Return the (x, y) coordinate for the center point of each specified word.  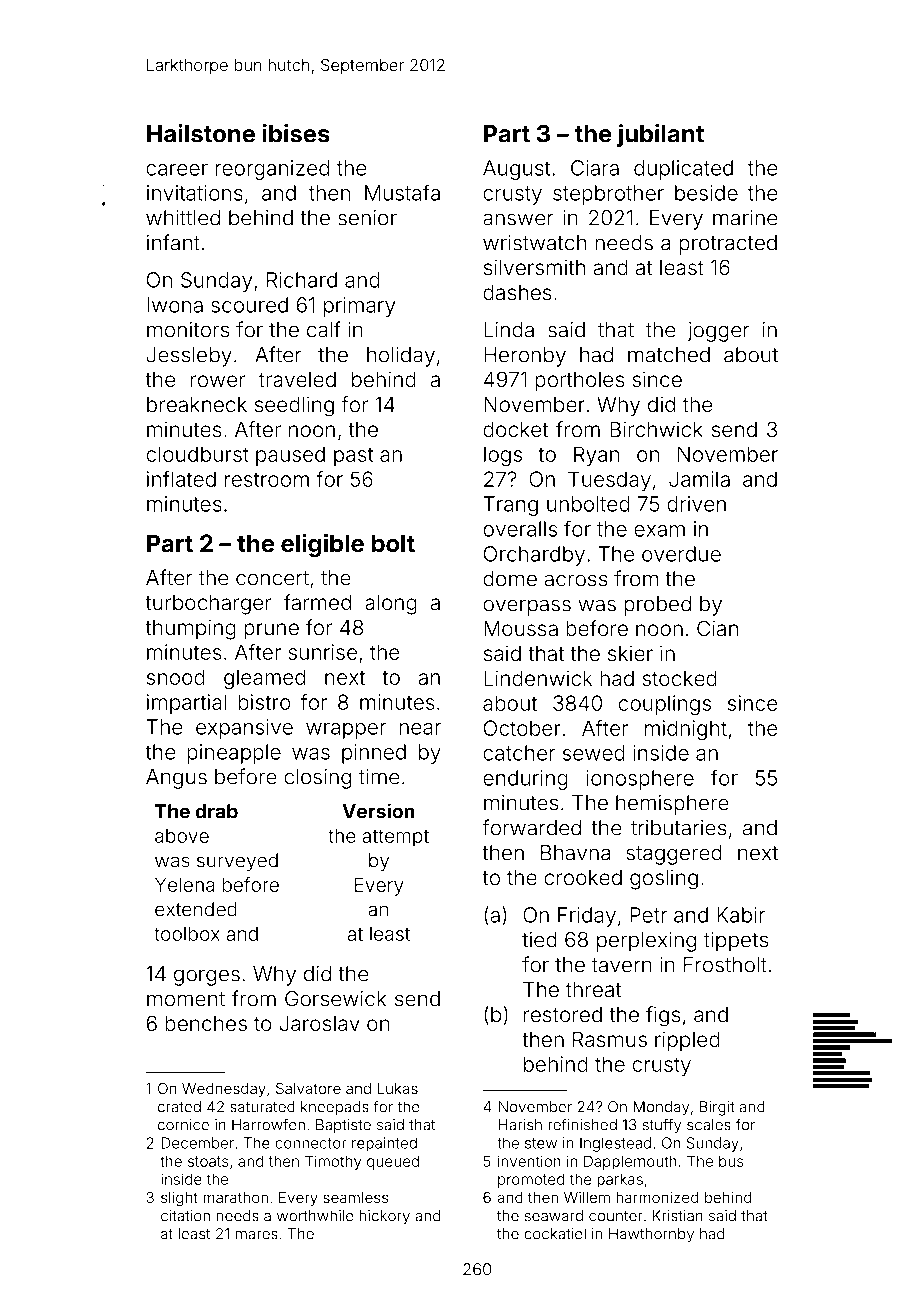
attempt (395, 838)
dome (510, 579)
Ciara (595, 168)
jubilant (660, 135)
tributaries (679, 828)
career (177, 170)
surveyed (237, 862)
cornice (183, 1125)
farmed (317, 602)
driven (696, 504)
